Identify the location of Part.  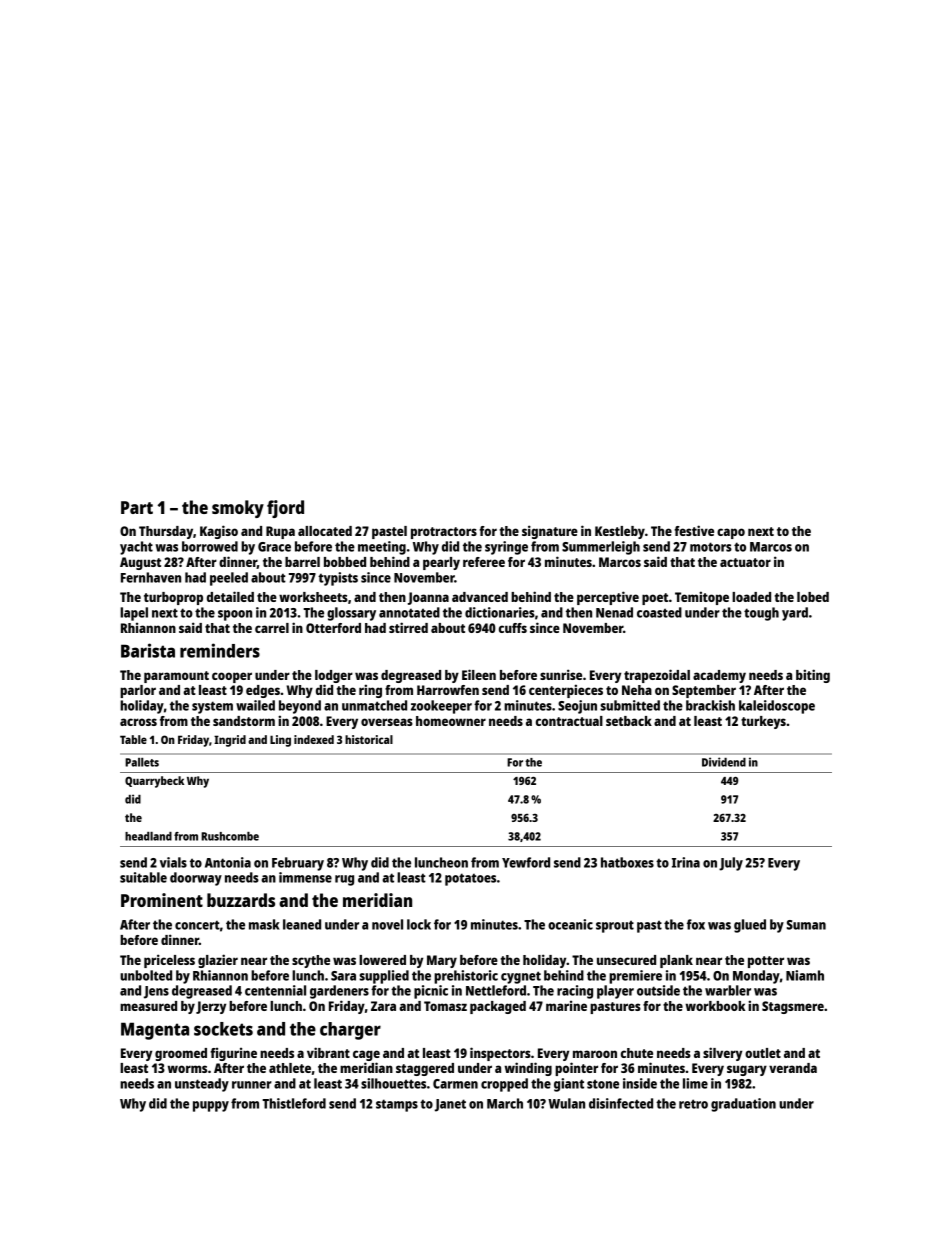
(137, 507).
